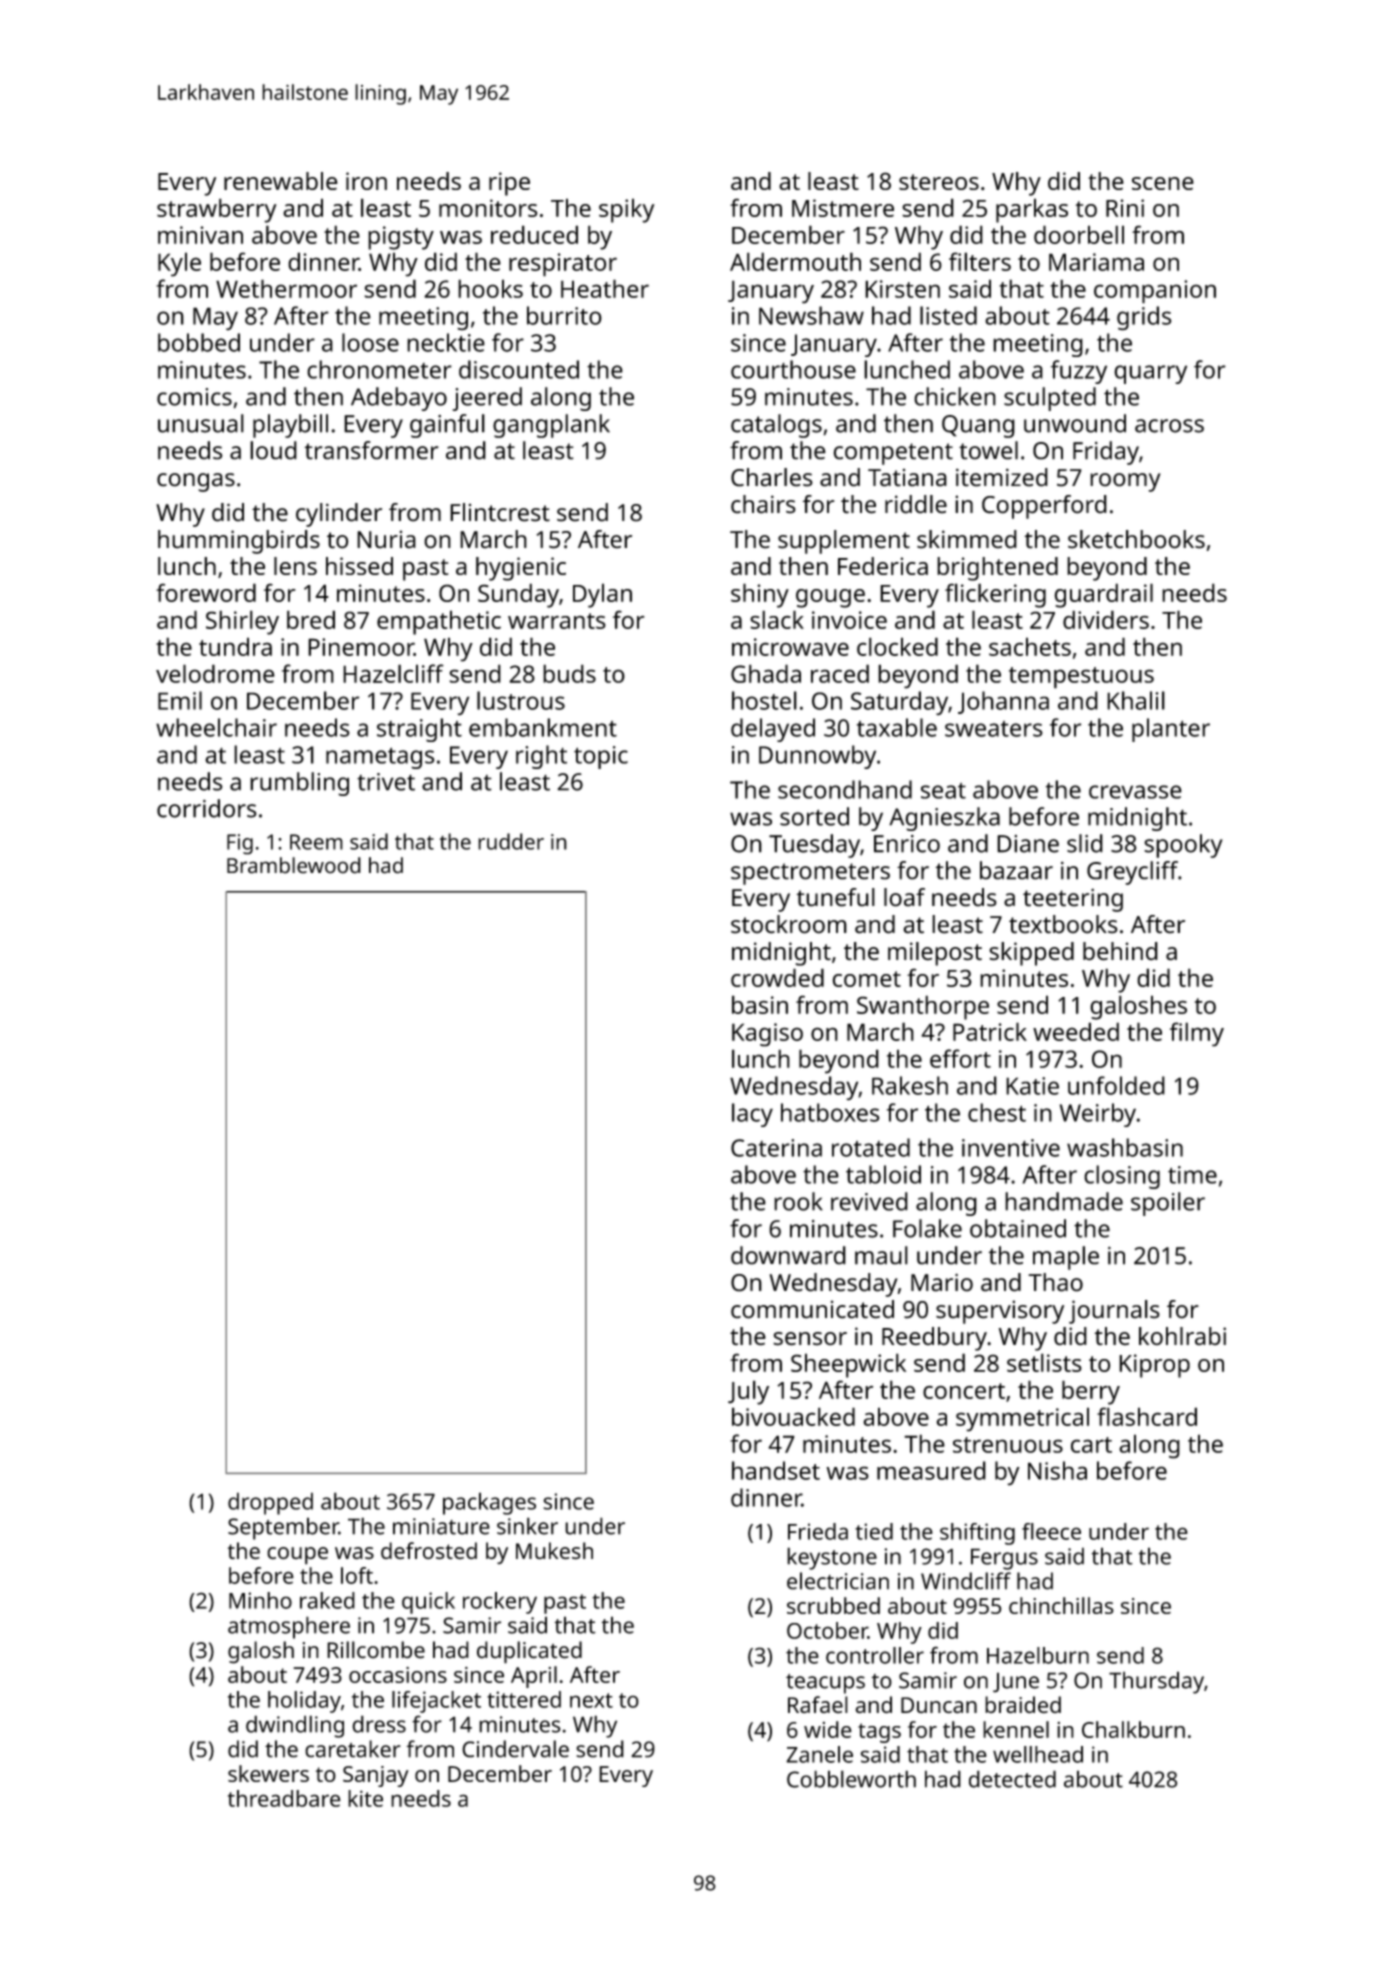 The image size is (1386, 1969). I want to click on Nuria, so click(386, 539).
